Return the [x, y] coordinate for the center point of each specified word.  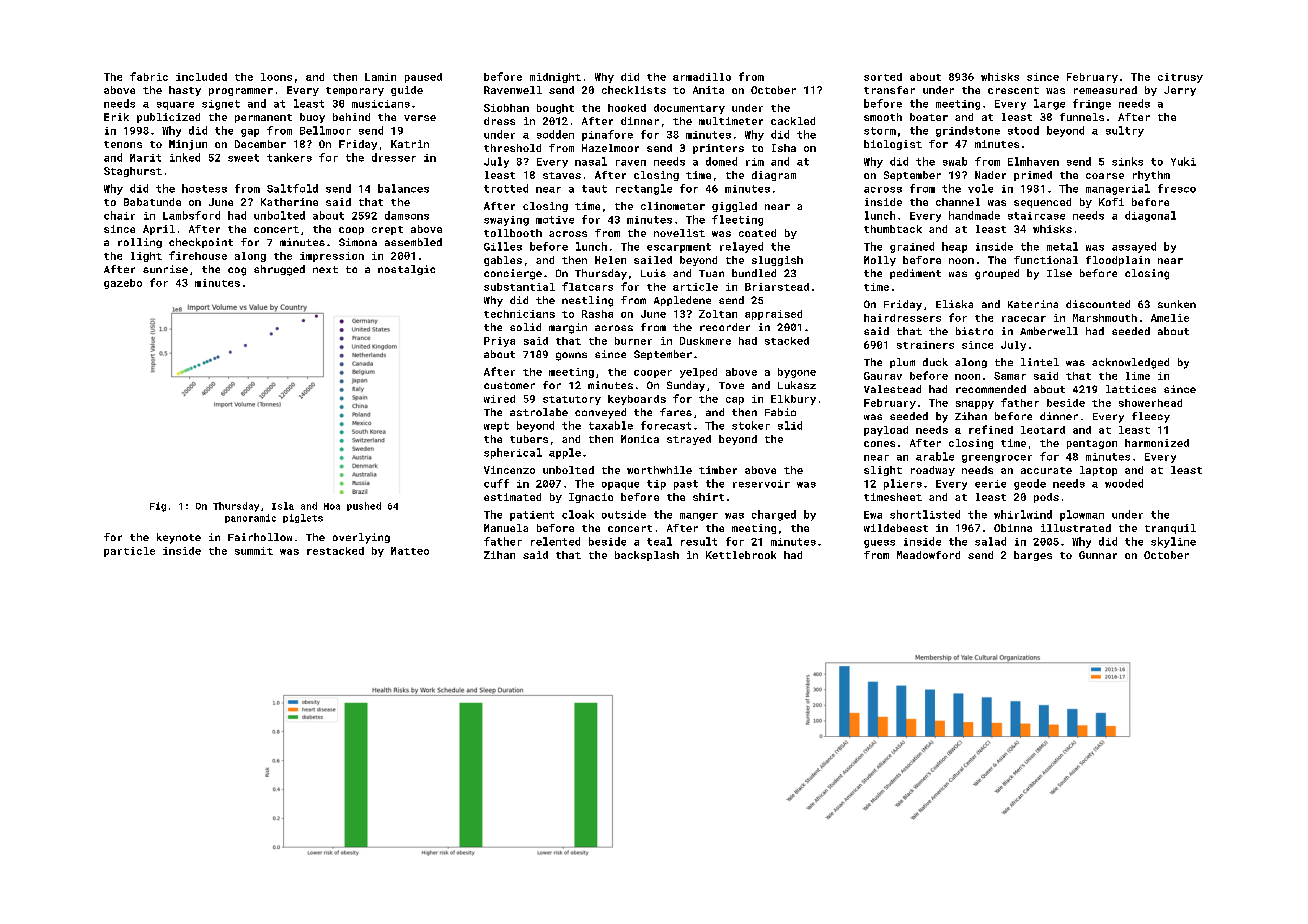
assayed [1134, 247]
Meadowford [928, 555]
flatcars [587, 286]
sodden [555, 134]
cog [237, 271]
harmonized [1157, 443]
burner [633, 341]
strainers [925, 345]
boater [929, 117]
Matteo [410, 551]
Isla [283, 506]
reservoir [761, 484]
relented [555, 541]
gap [250, 133]
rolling [140, 243]
